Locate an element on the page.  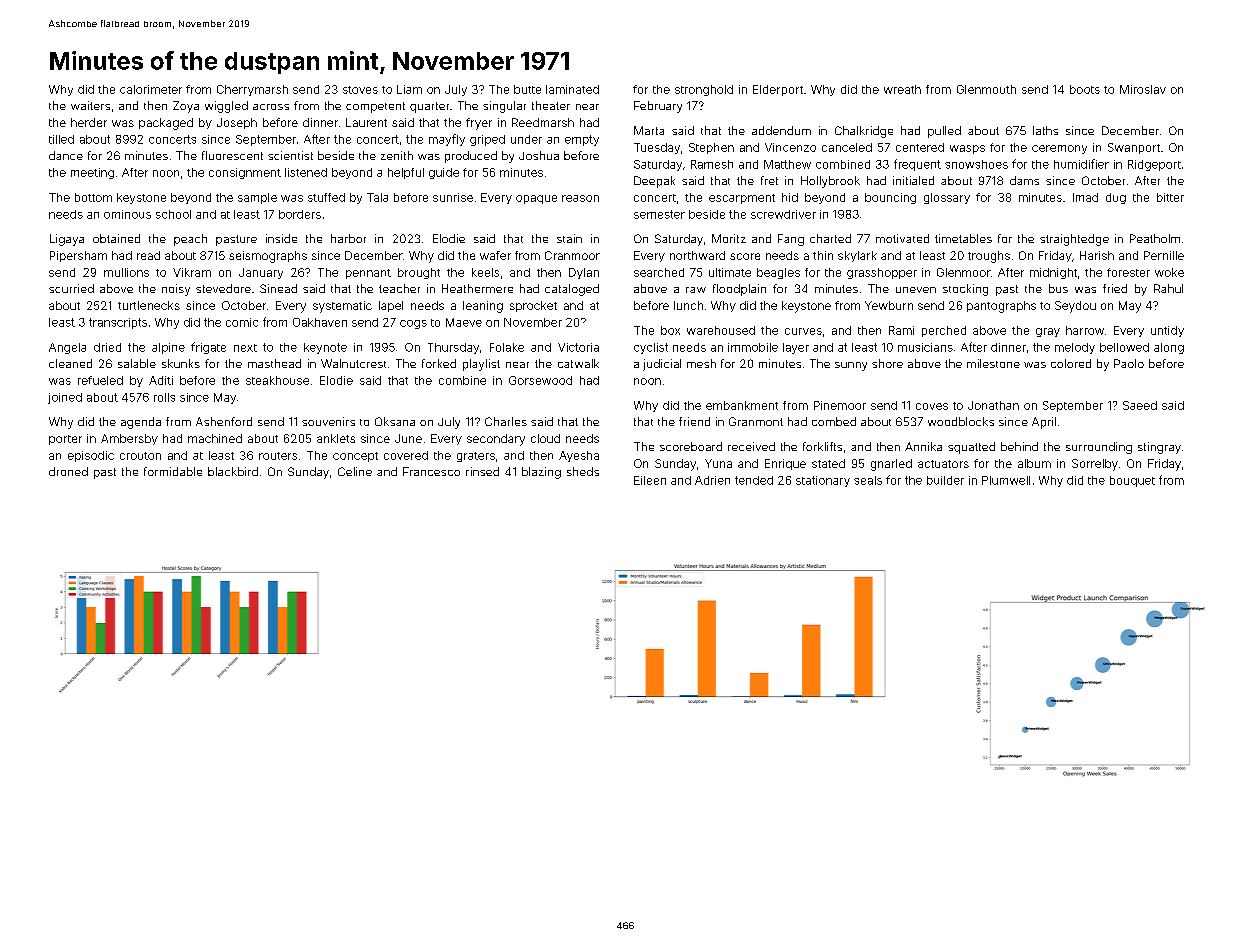
Heathermere is located at coordinates (477, 288).
